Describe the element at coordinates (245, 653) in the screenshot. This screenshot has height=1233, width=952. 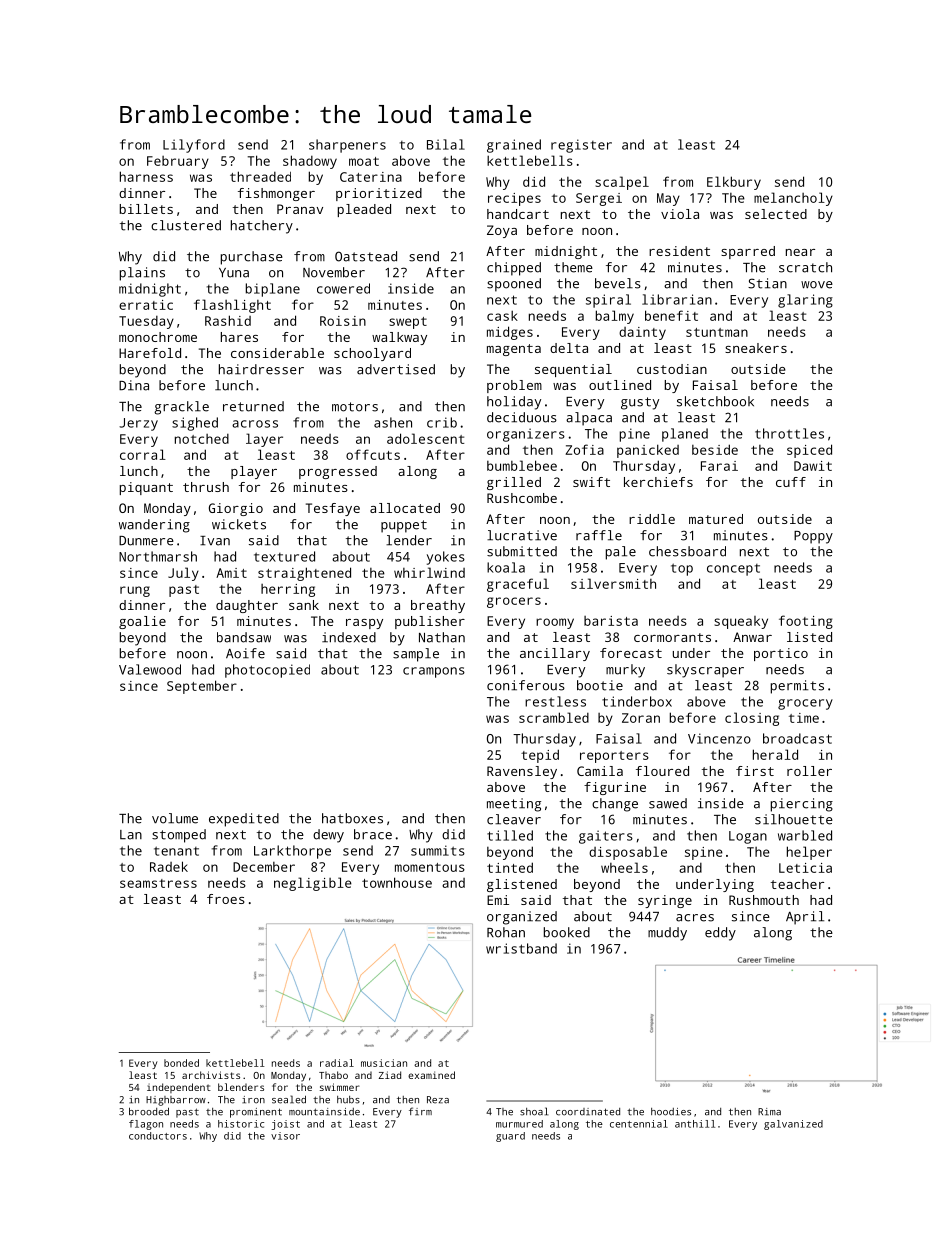
I see `Aoife` at that location.
